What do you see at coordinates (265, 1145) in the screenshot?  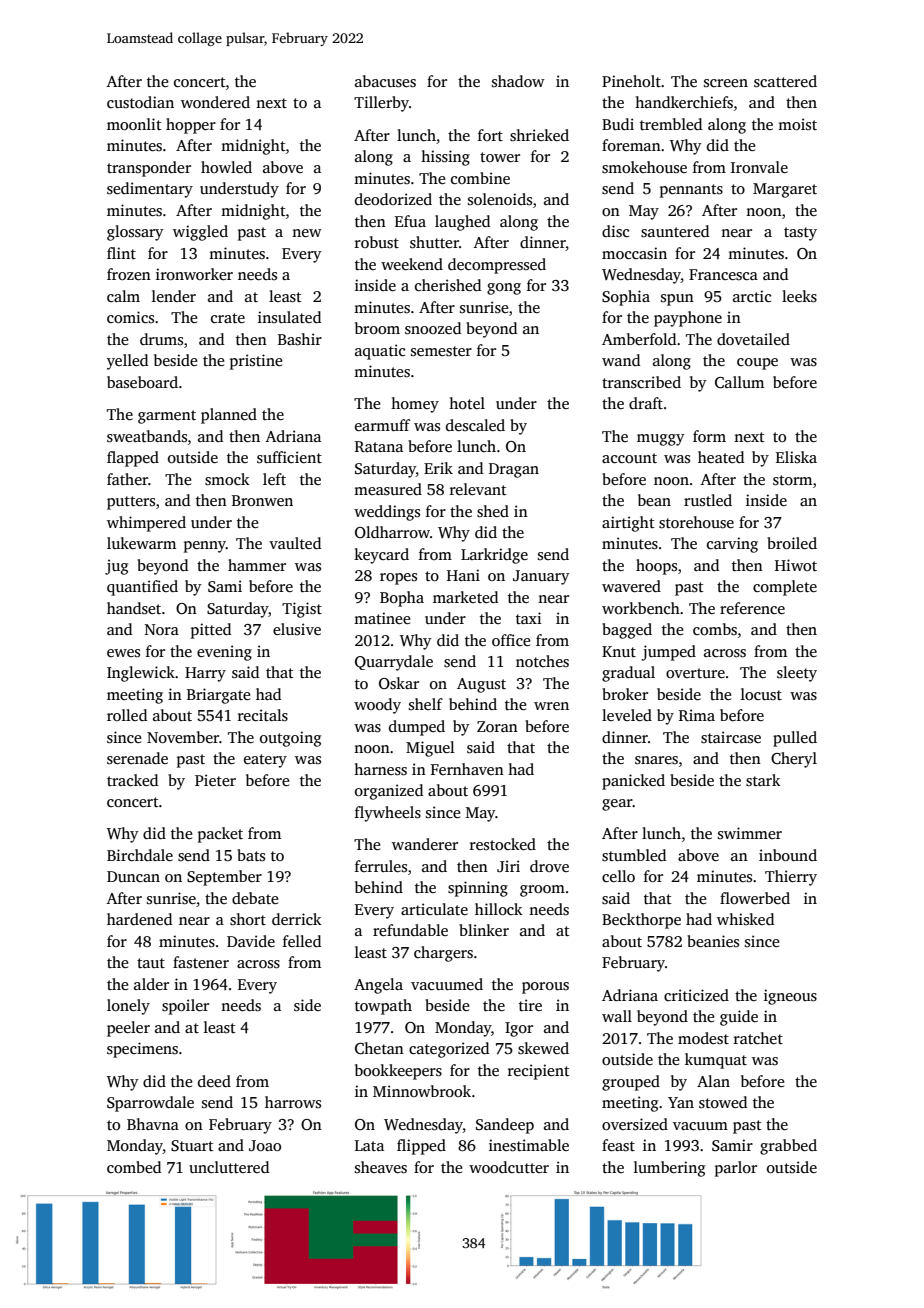 I see `Joao` at bounding box center [265, 1145].
